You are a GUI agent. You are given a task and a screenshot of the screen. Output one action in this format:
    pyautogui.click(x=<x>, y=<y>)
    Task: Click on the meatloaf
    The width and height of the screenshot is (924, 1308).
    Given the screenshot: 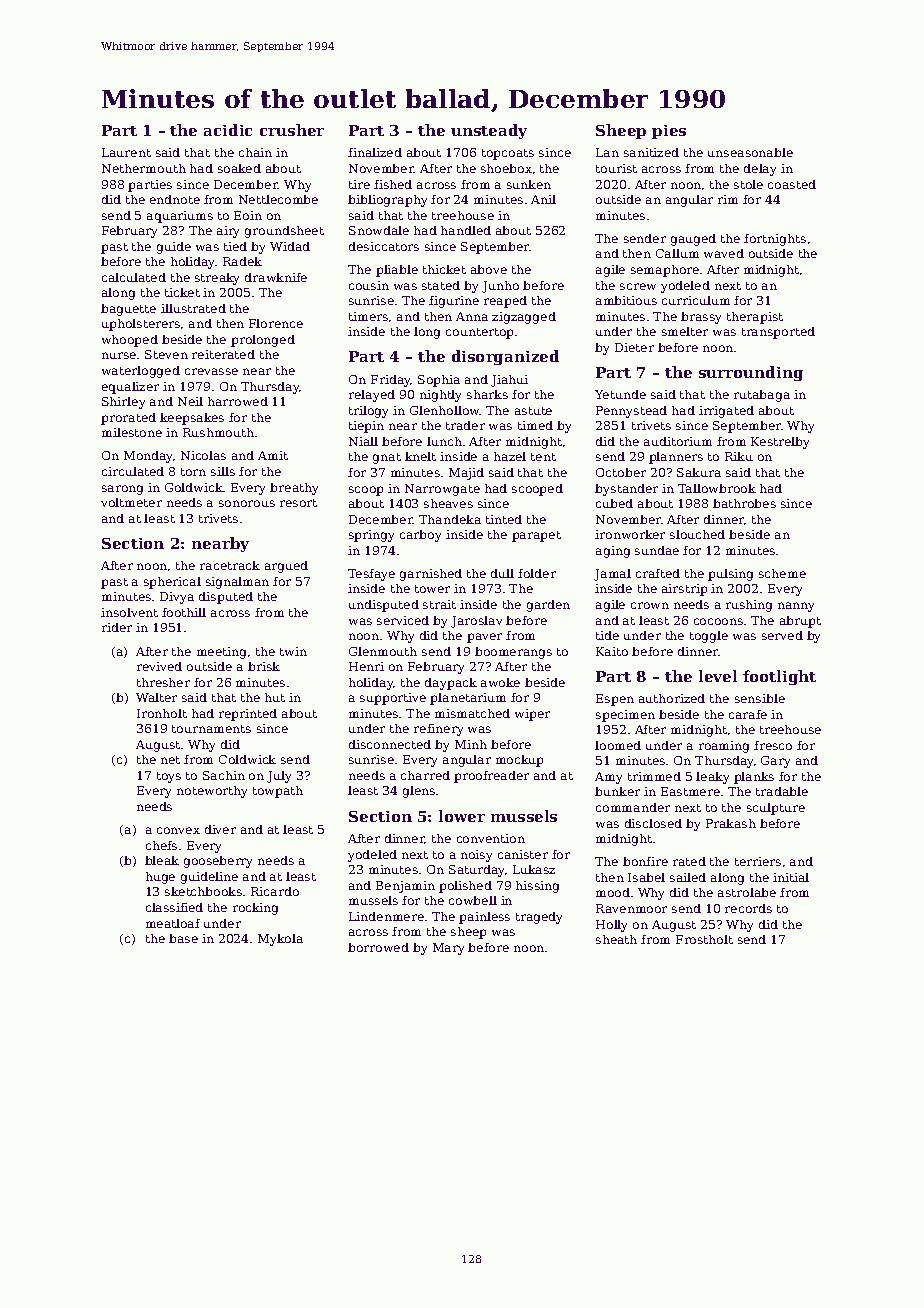 What is the action you would take?
    pyautogui.click(x=173, y=923)
